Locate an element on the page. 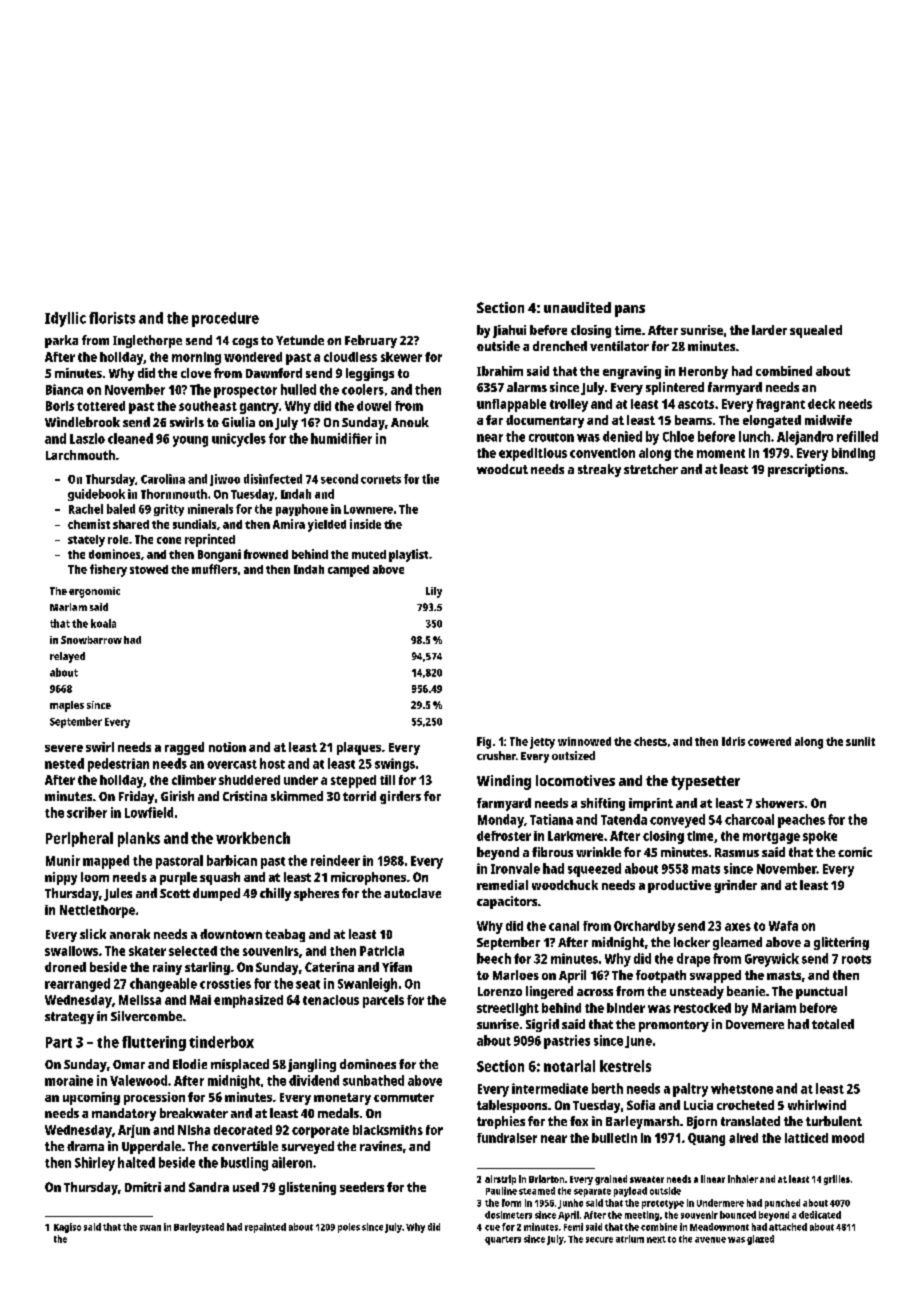 This page has height=1308, width=924. unaudited is located at coordinates (577, 307).
